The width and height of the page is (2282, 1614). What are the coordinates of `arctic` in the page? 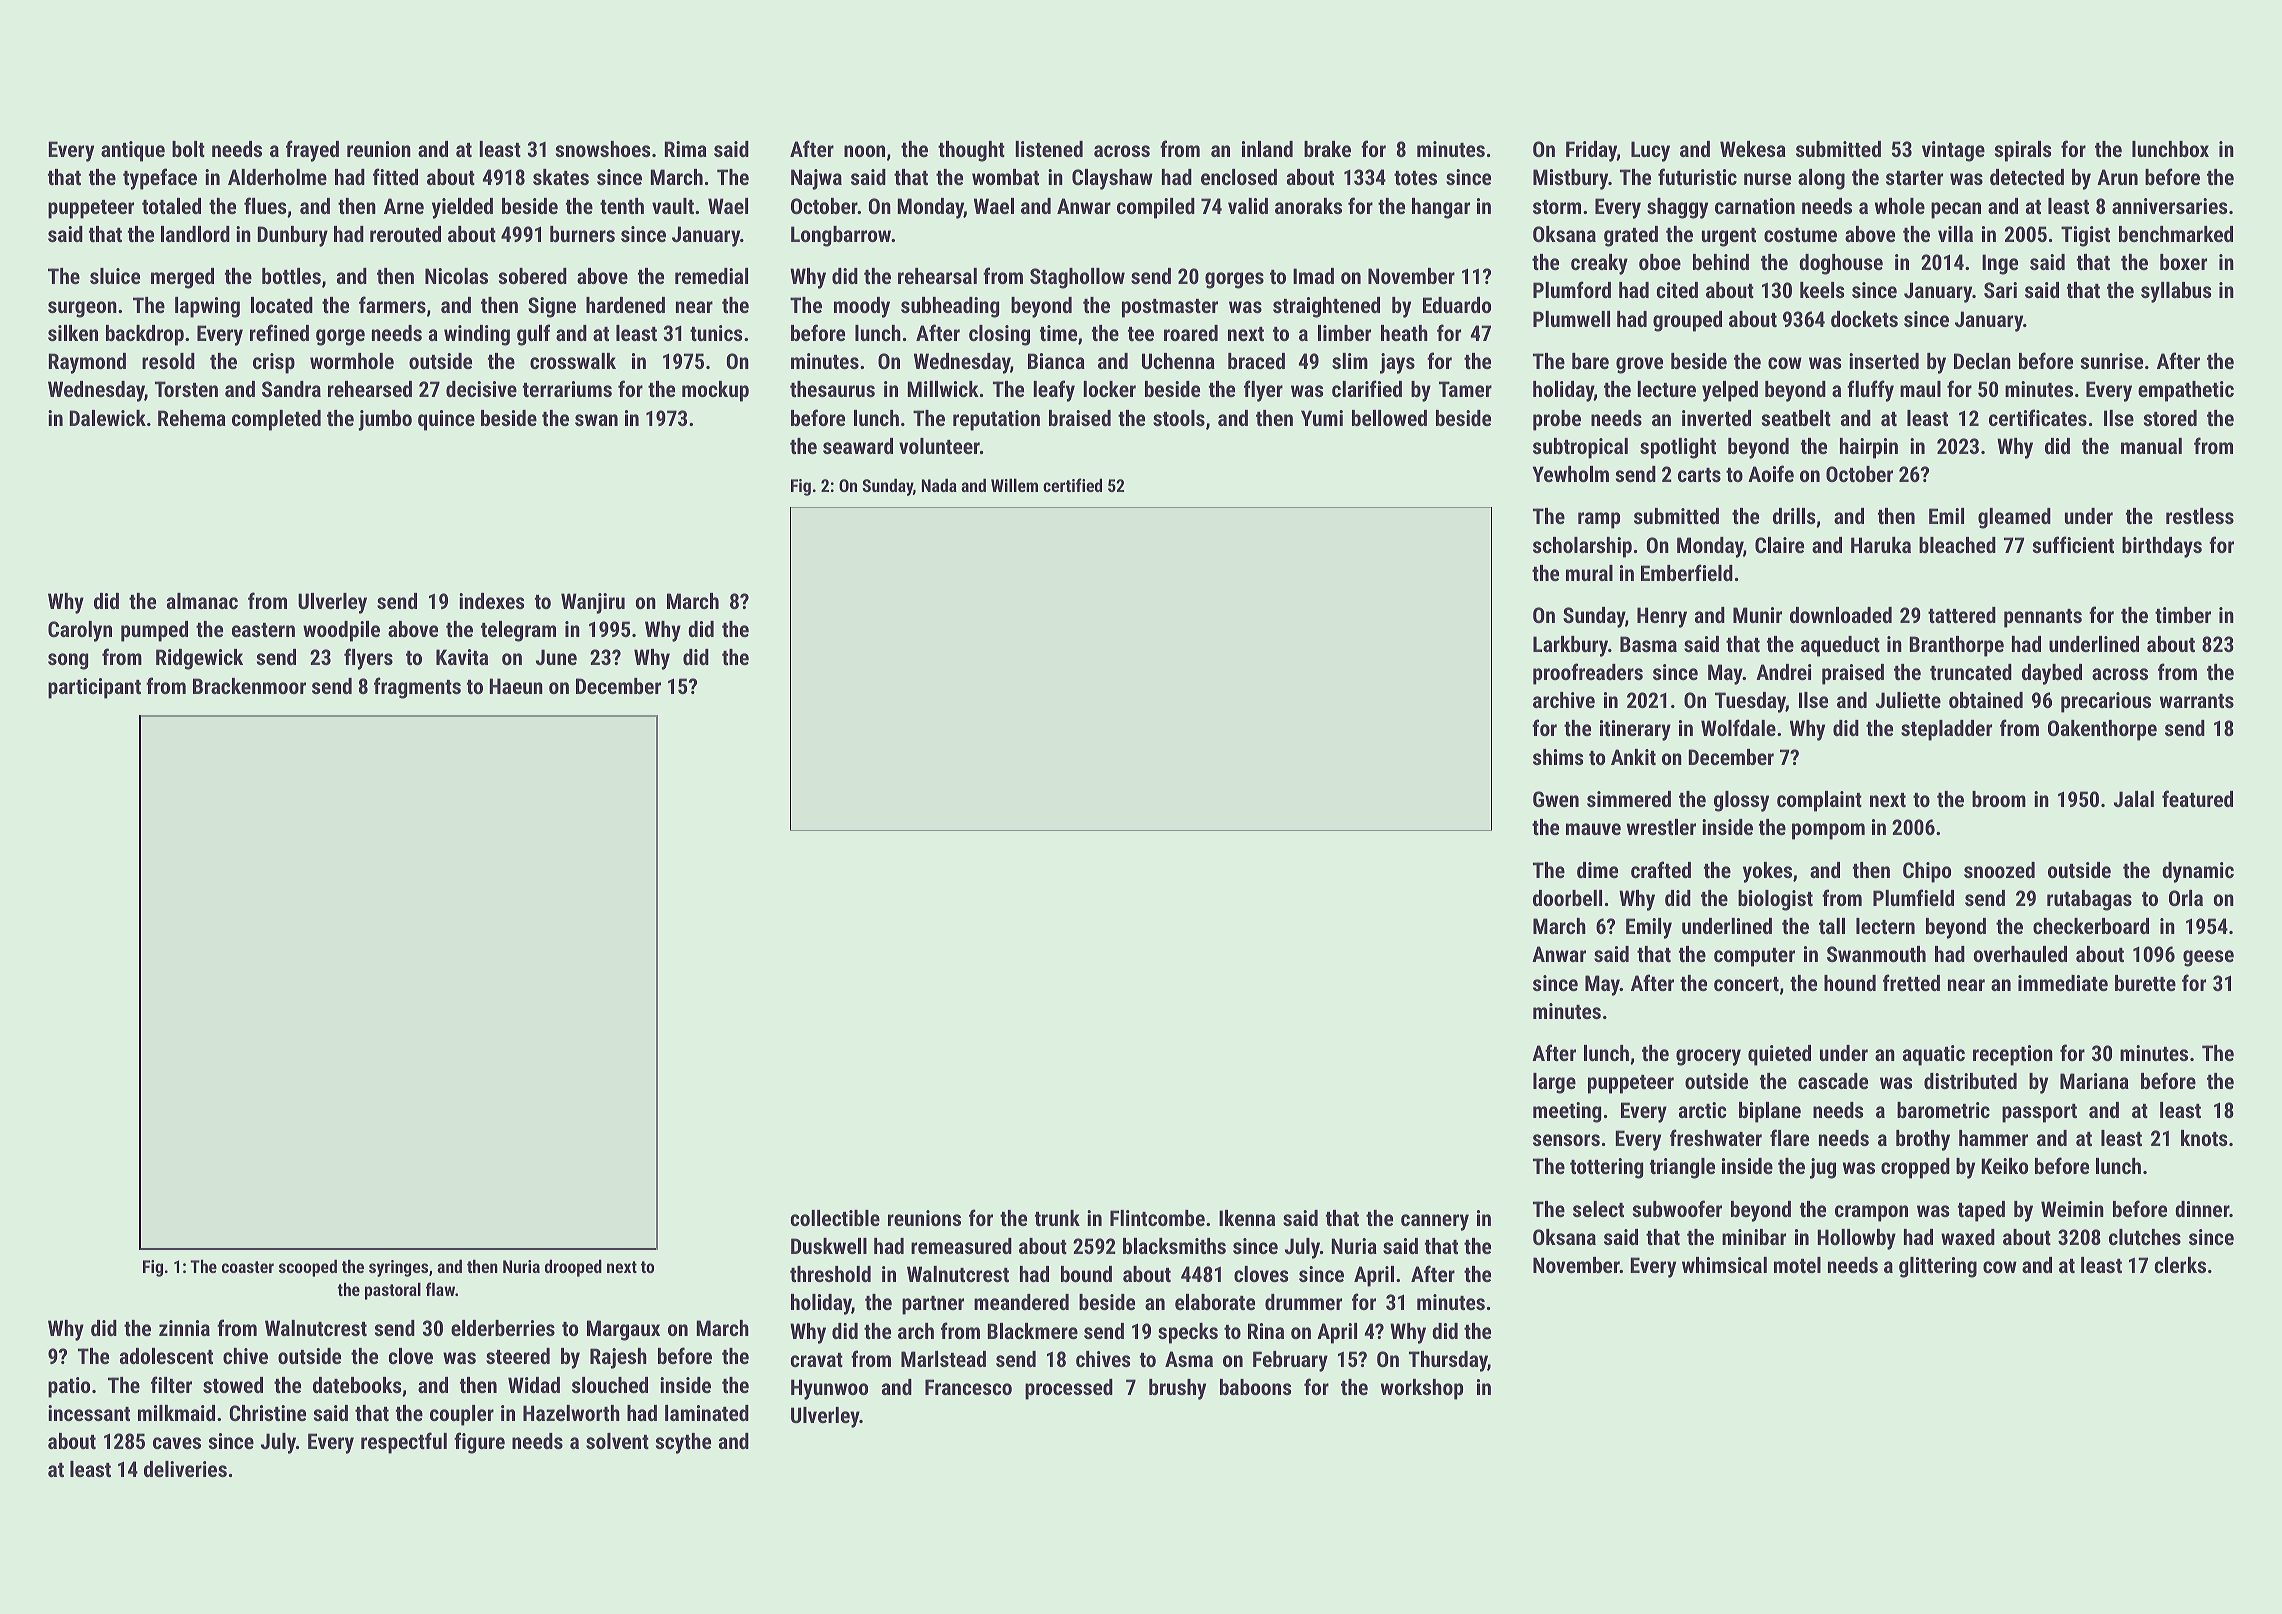 It's located at (1703, 1110).
